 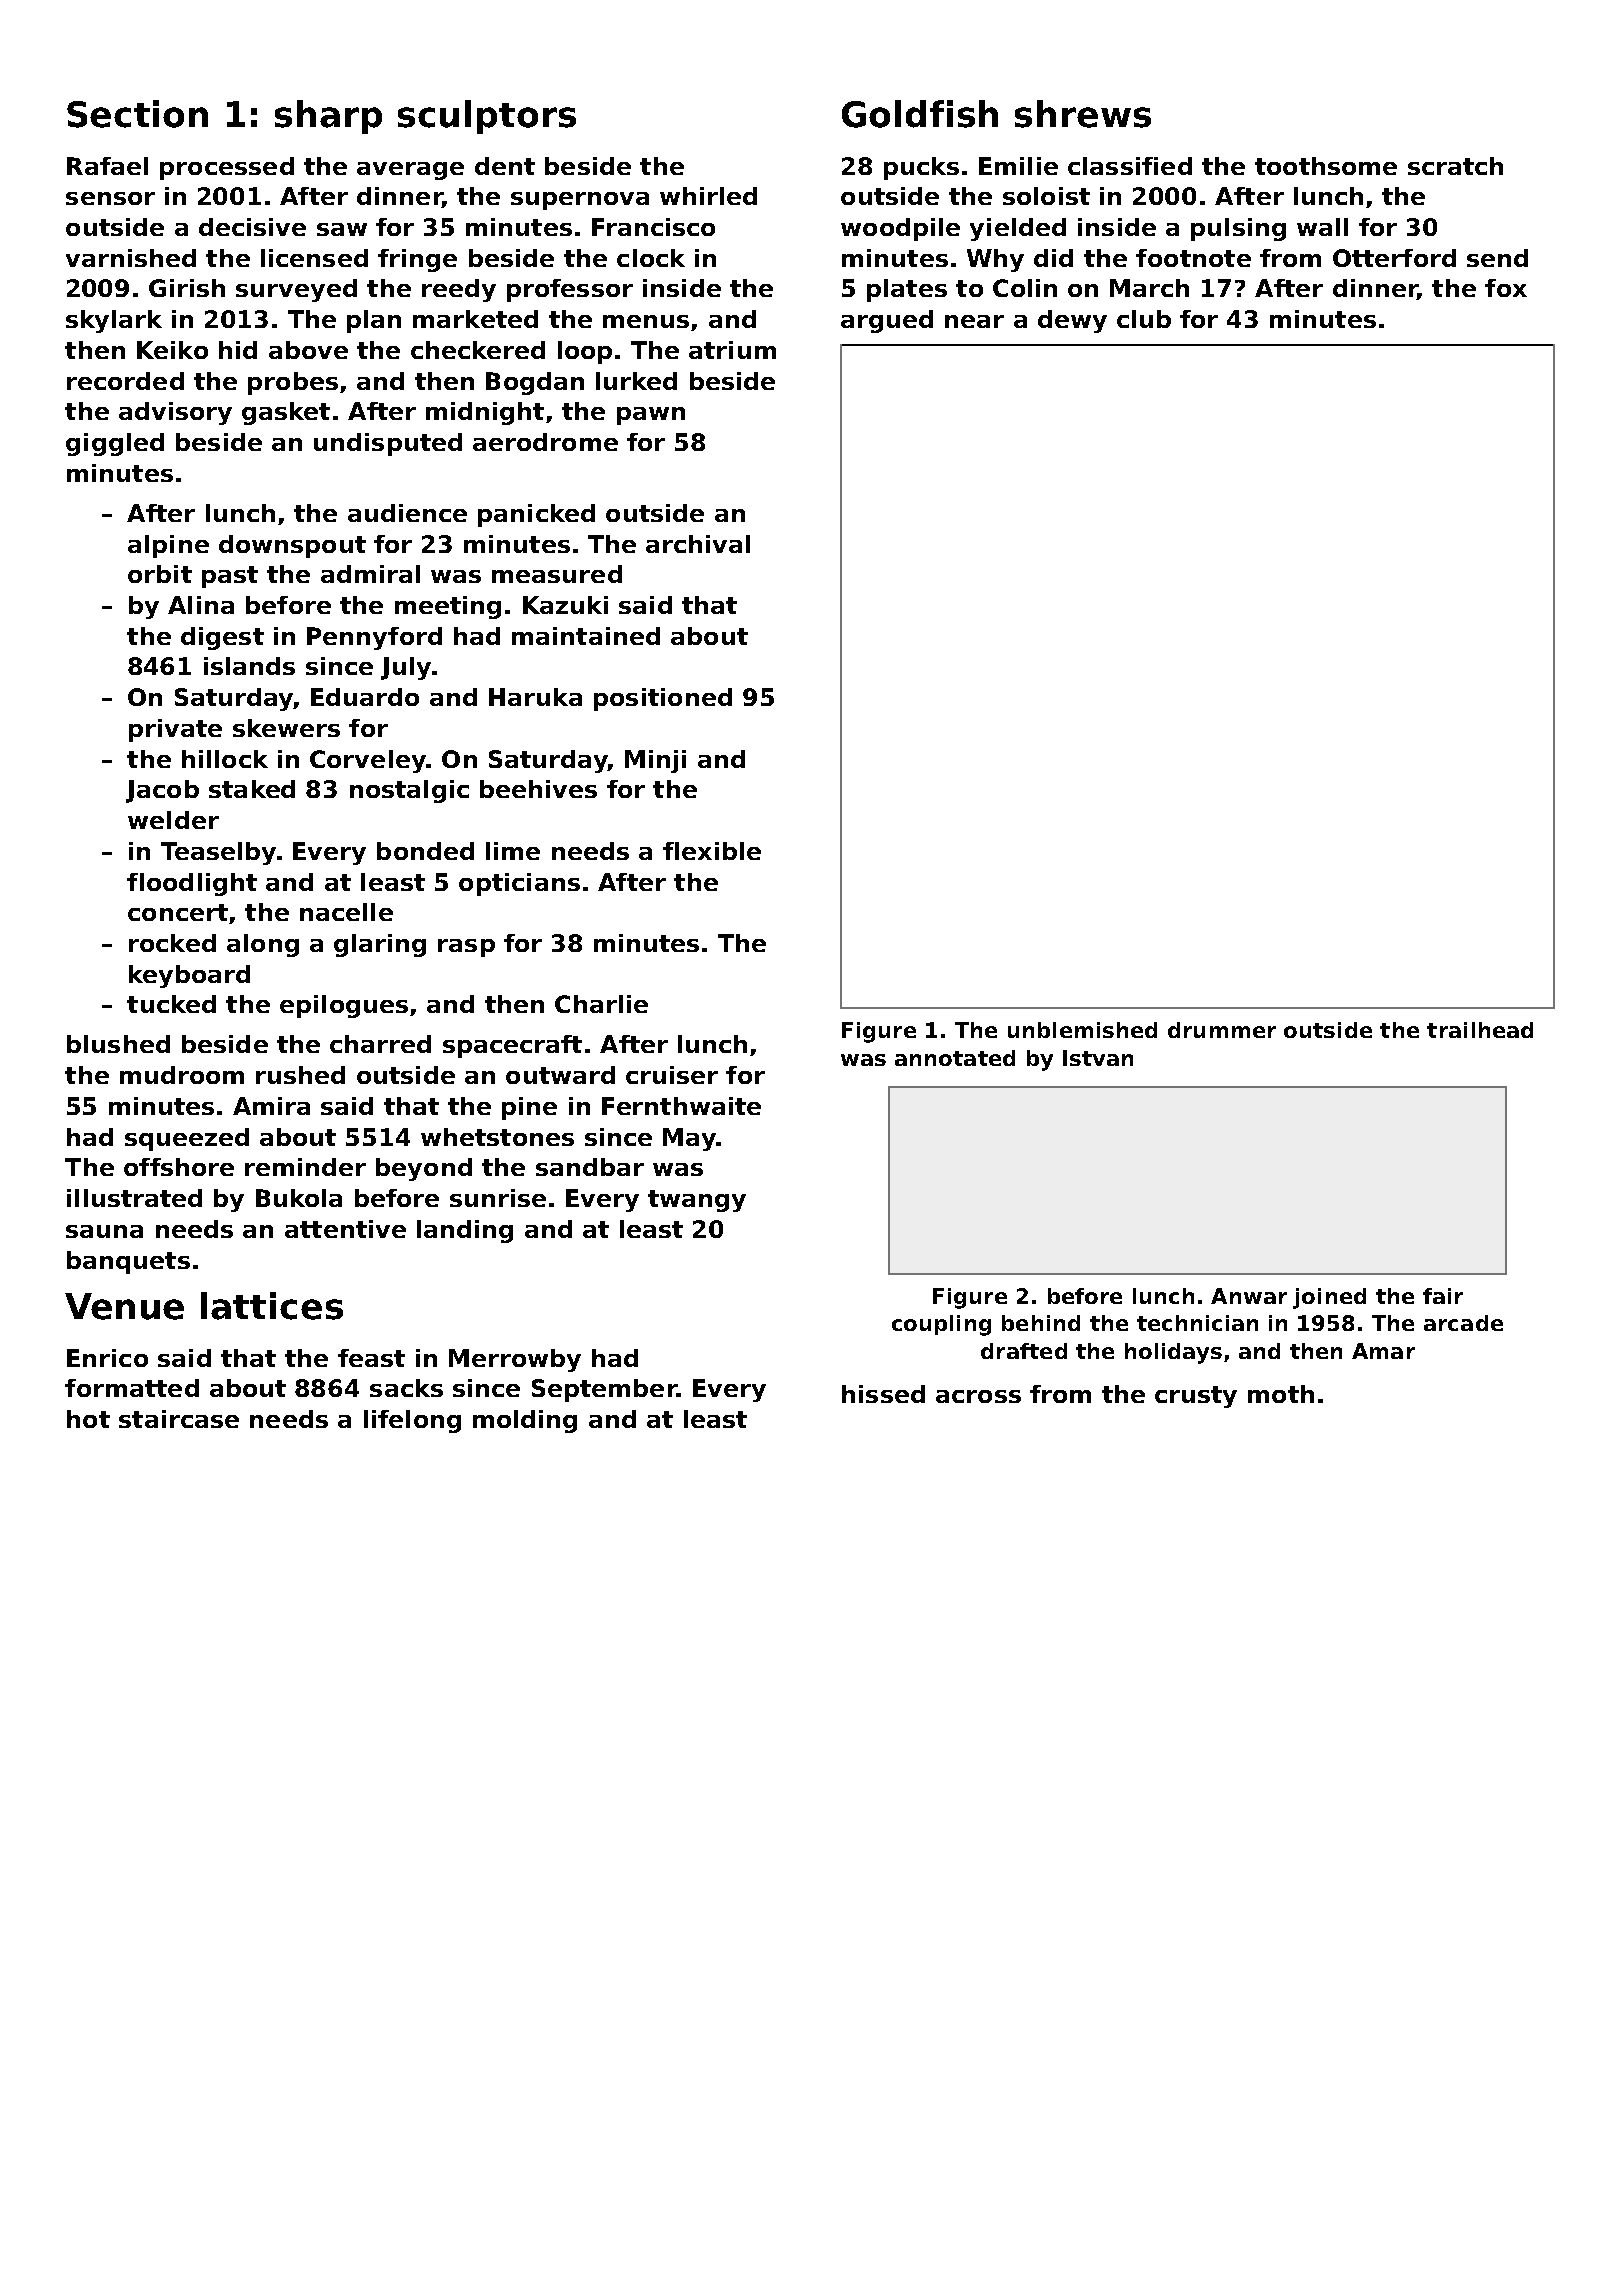 I want to click on beehives, so click(x=538, y=789).
